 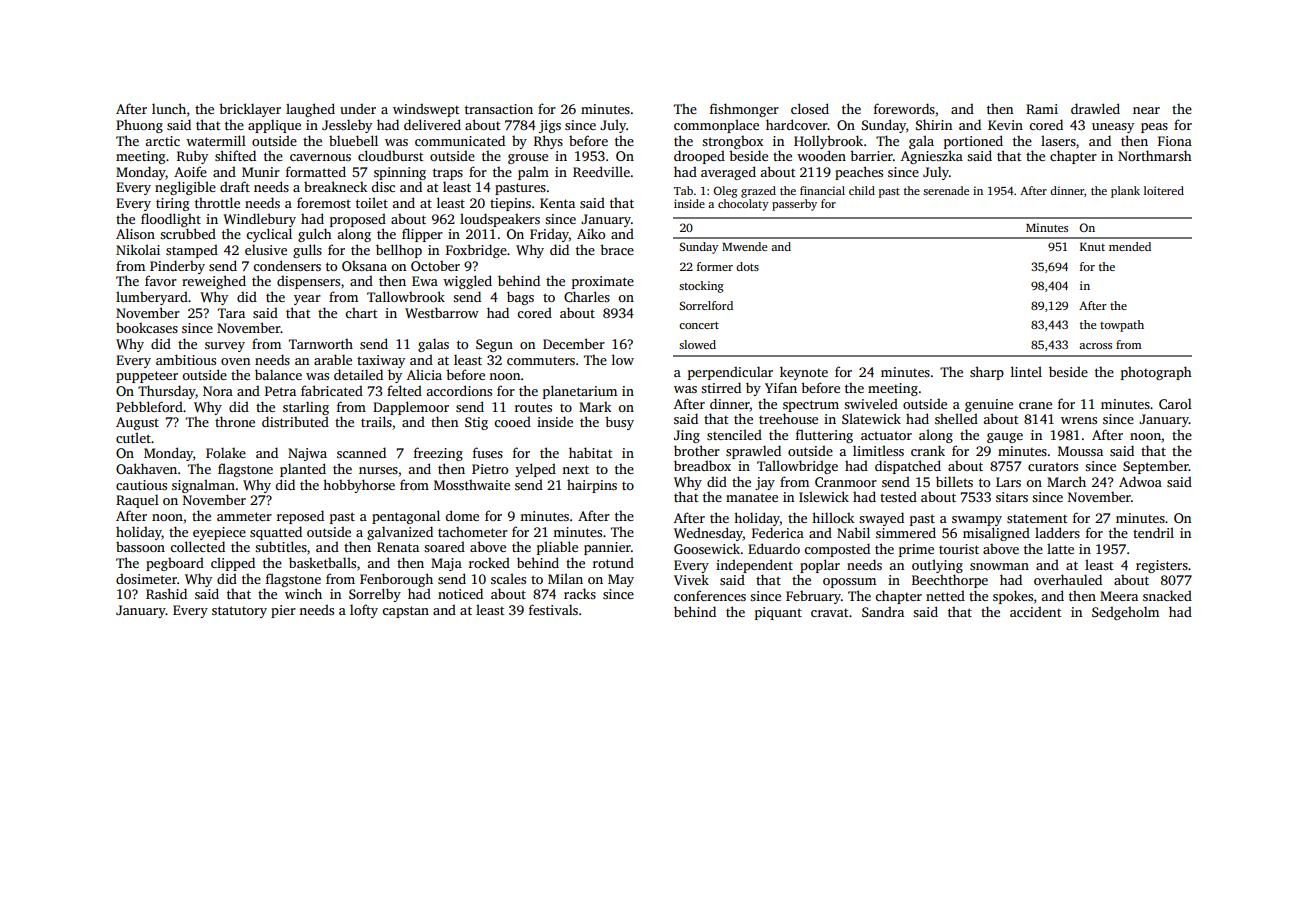 I want to click on winch, so click(x=303, y=593).
